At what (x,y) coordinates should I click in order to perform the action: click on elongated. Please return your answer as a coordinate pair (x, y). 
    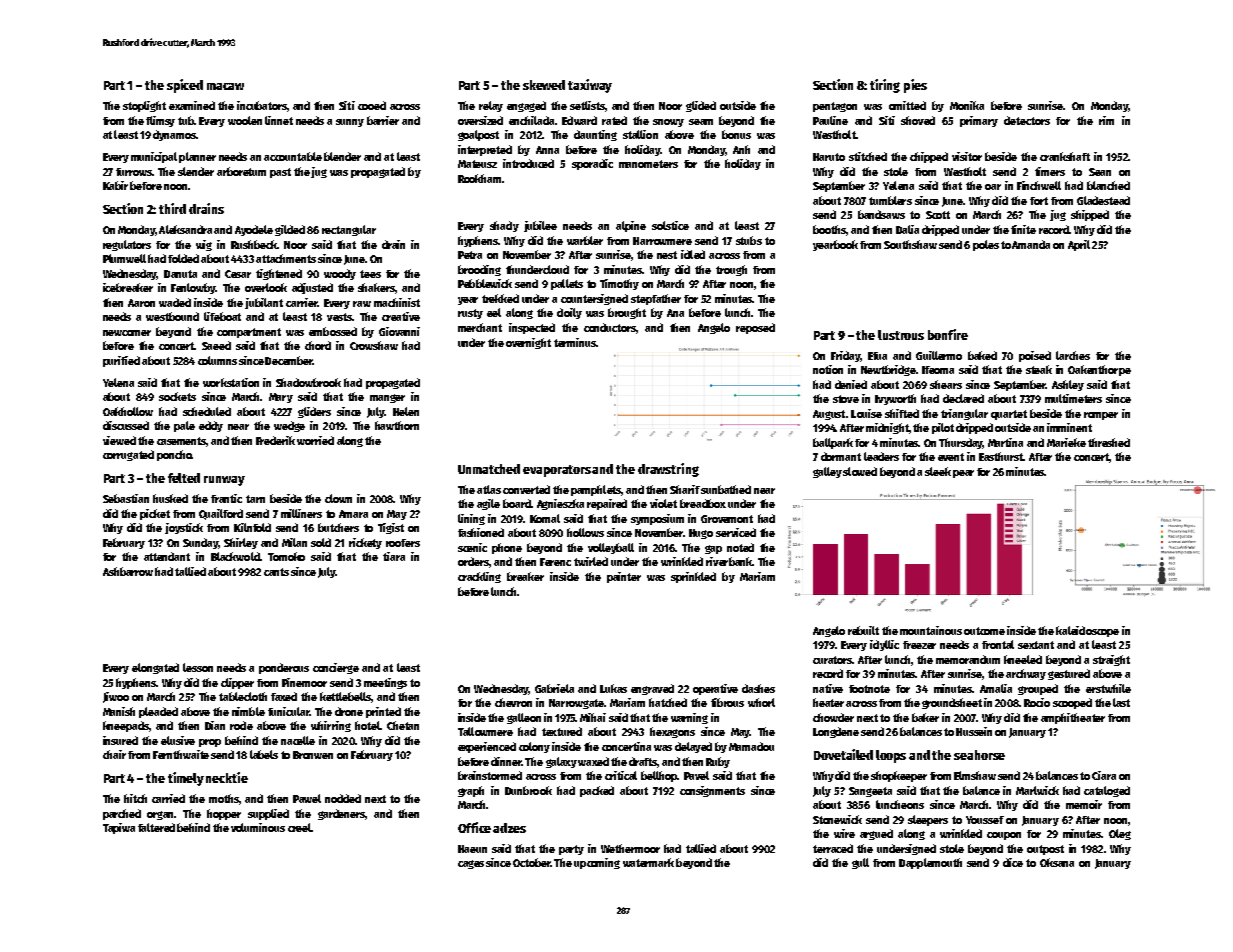
    Looking at the image, I should click on (155, 668).
